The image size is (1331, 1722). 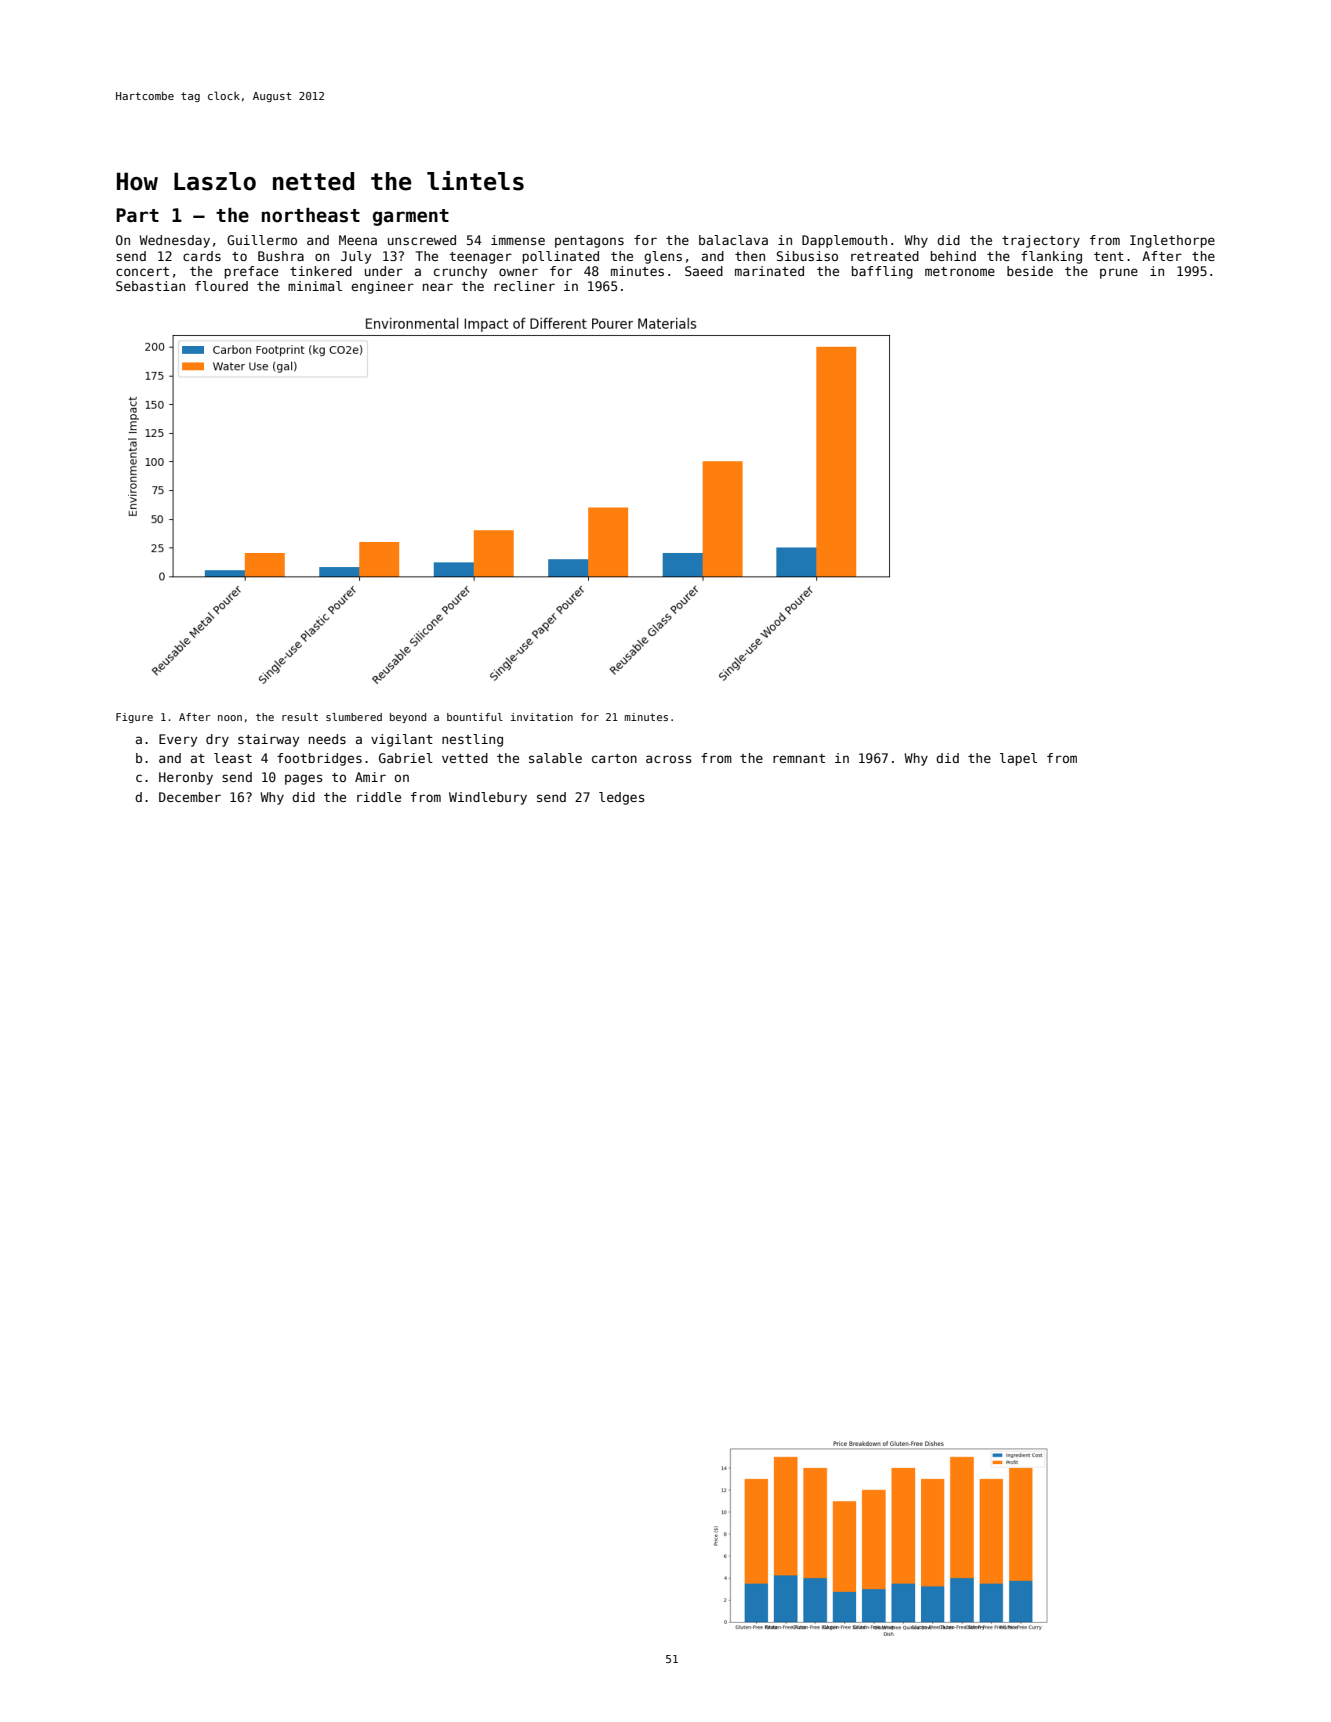 I want to click on cards, so click(x=202, y=256).
